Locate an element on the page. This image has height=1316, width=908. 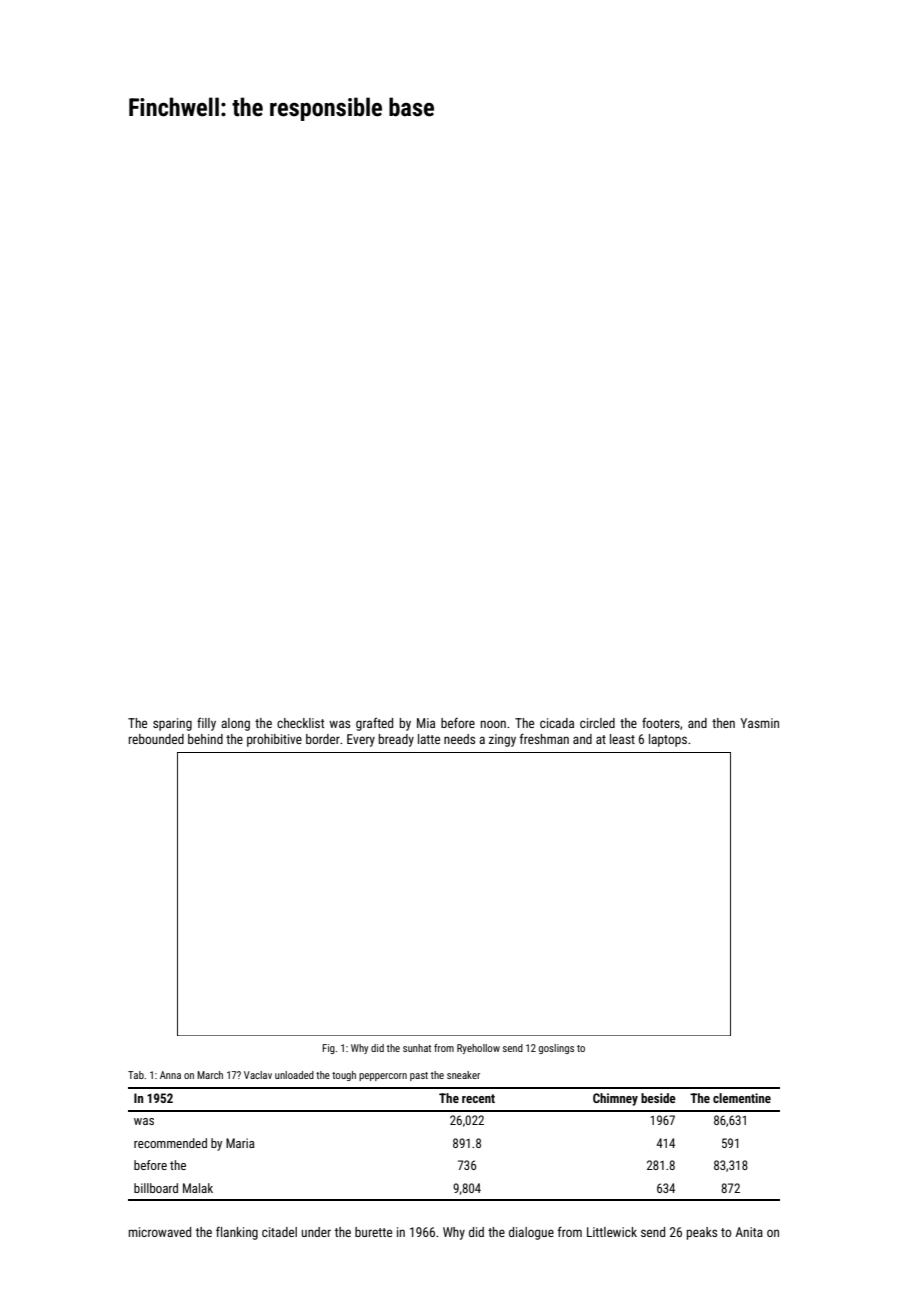
goslings is located at coordinates (556, 1049).
